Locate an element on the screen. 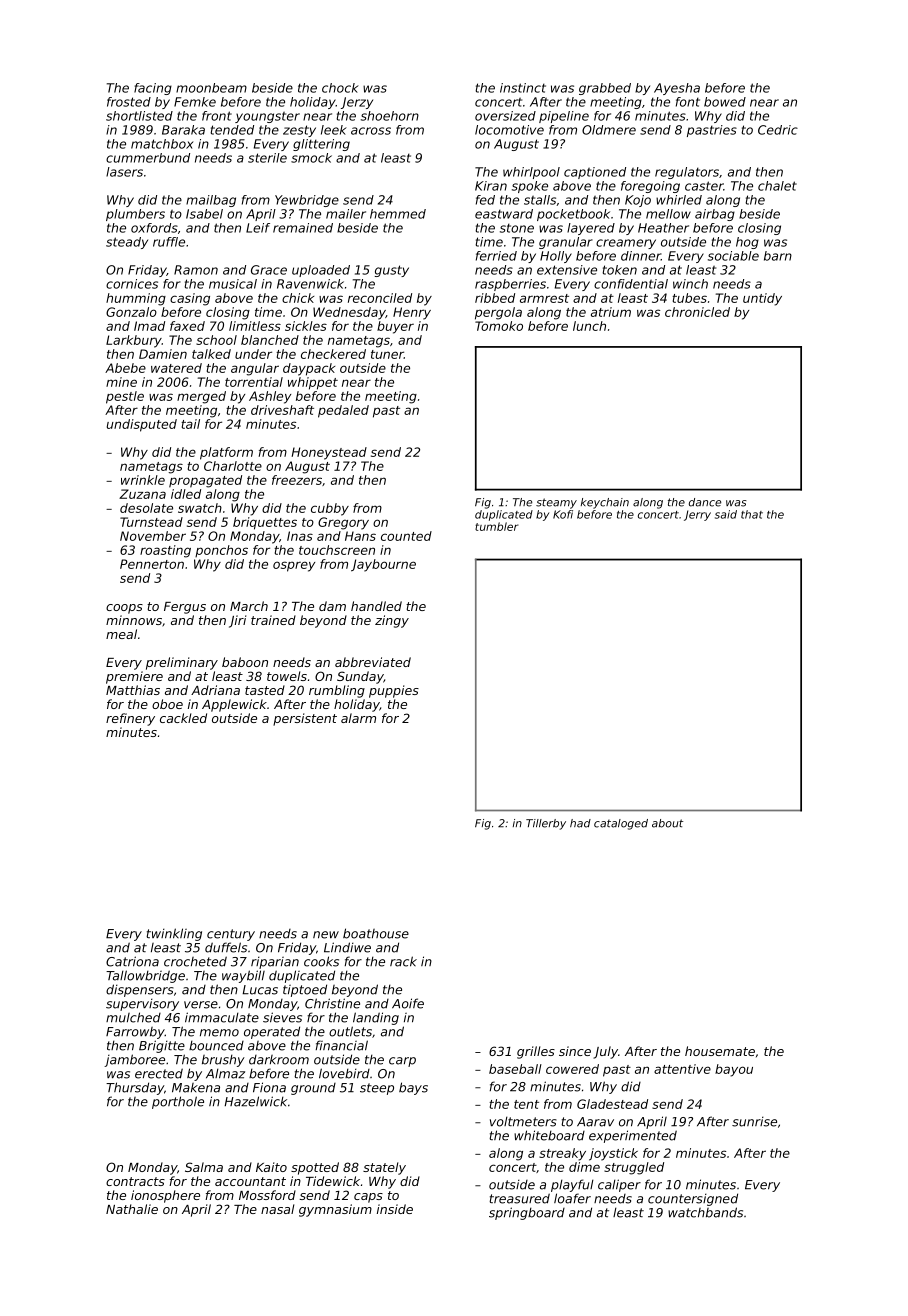  zingy is located at coordinates (392, 621).
